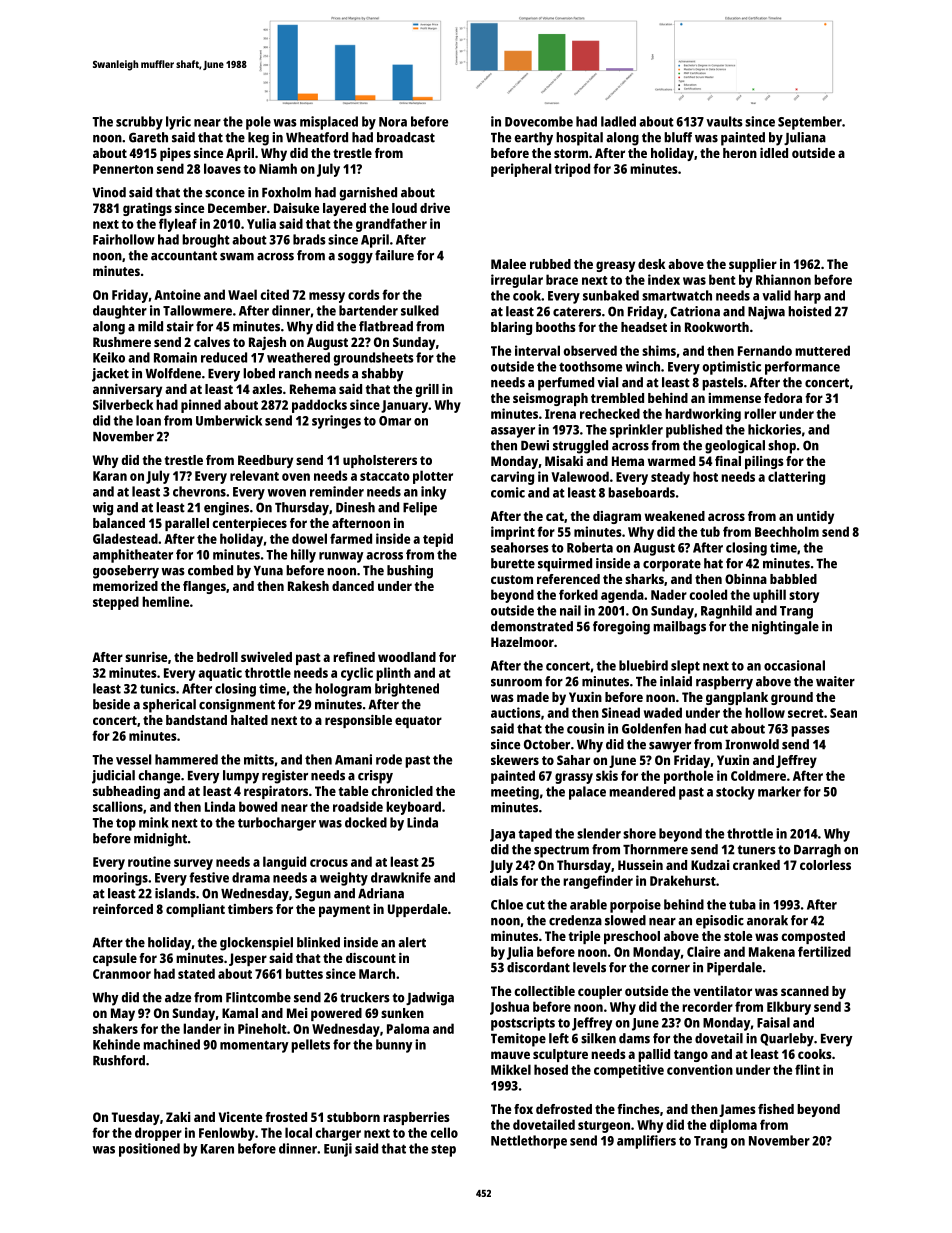  What do you see at coordinates (813, 937) in the screenshot?
I see `composted` at bounding box center [813, 937].
